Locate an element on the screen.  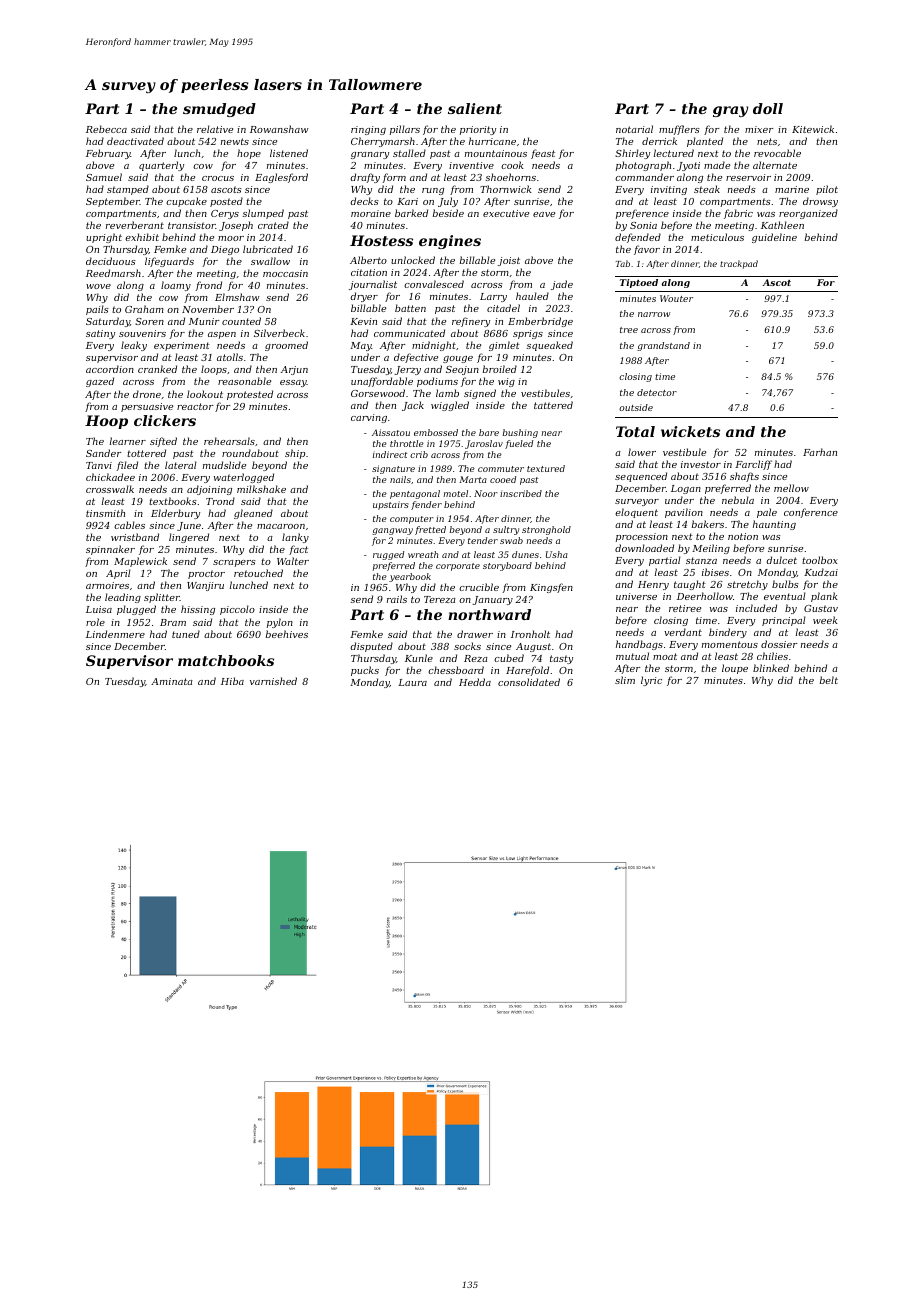
consolidated is located at coordinates (529, 682).
